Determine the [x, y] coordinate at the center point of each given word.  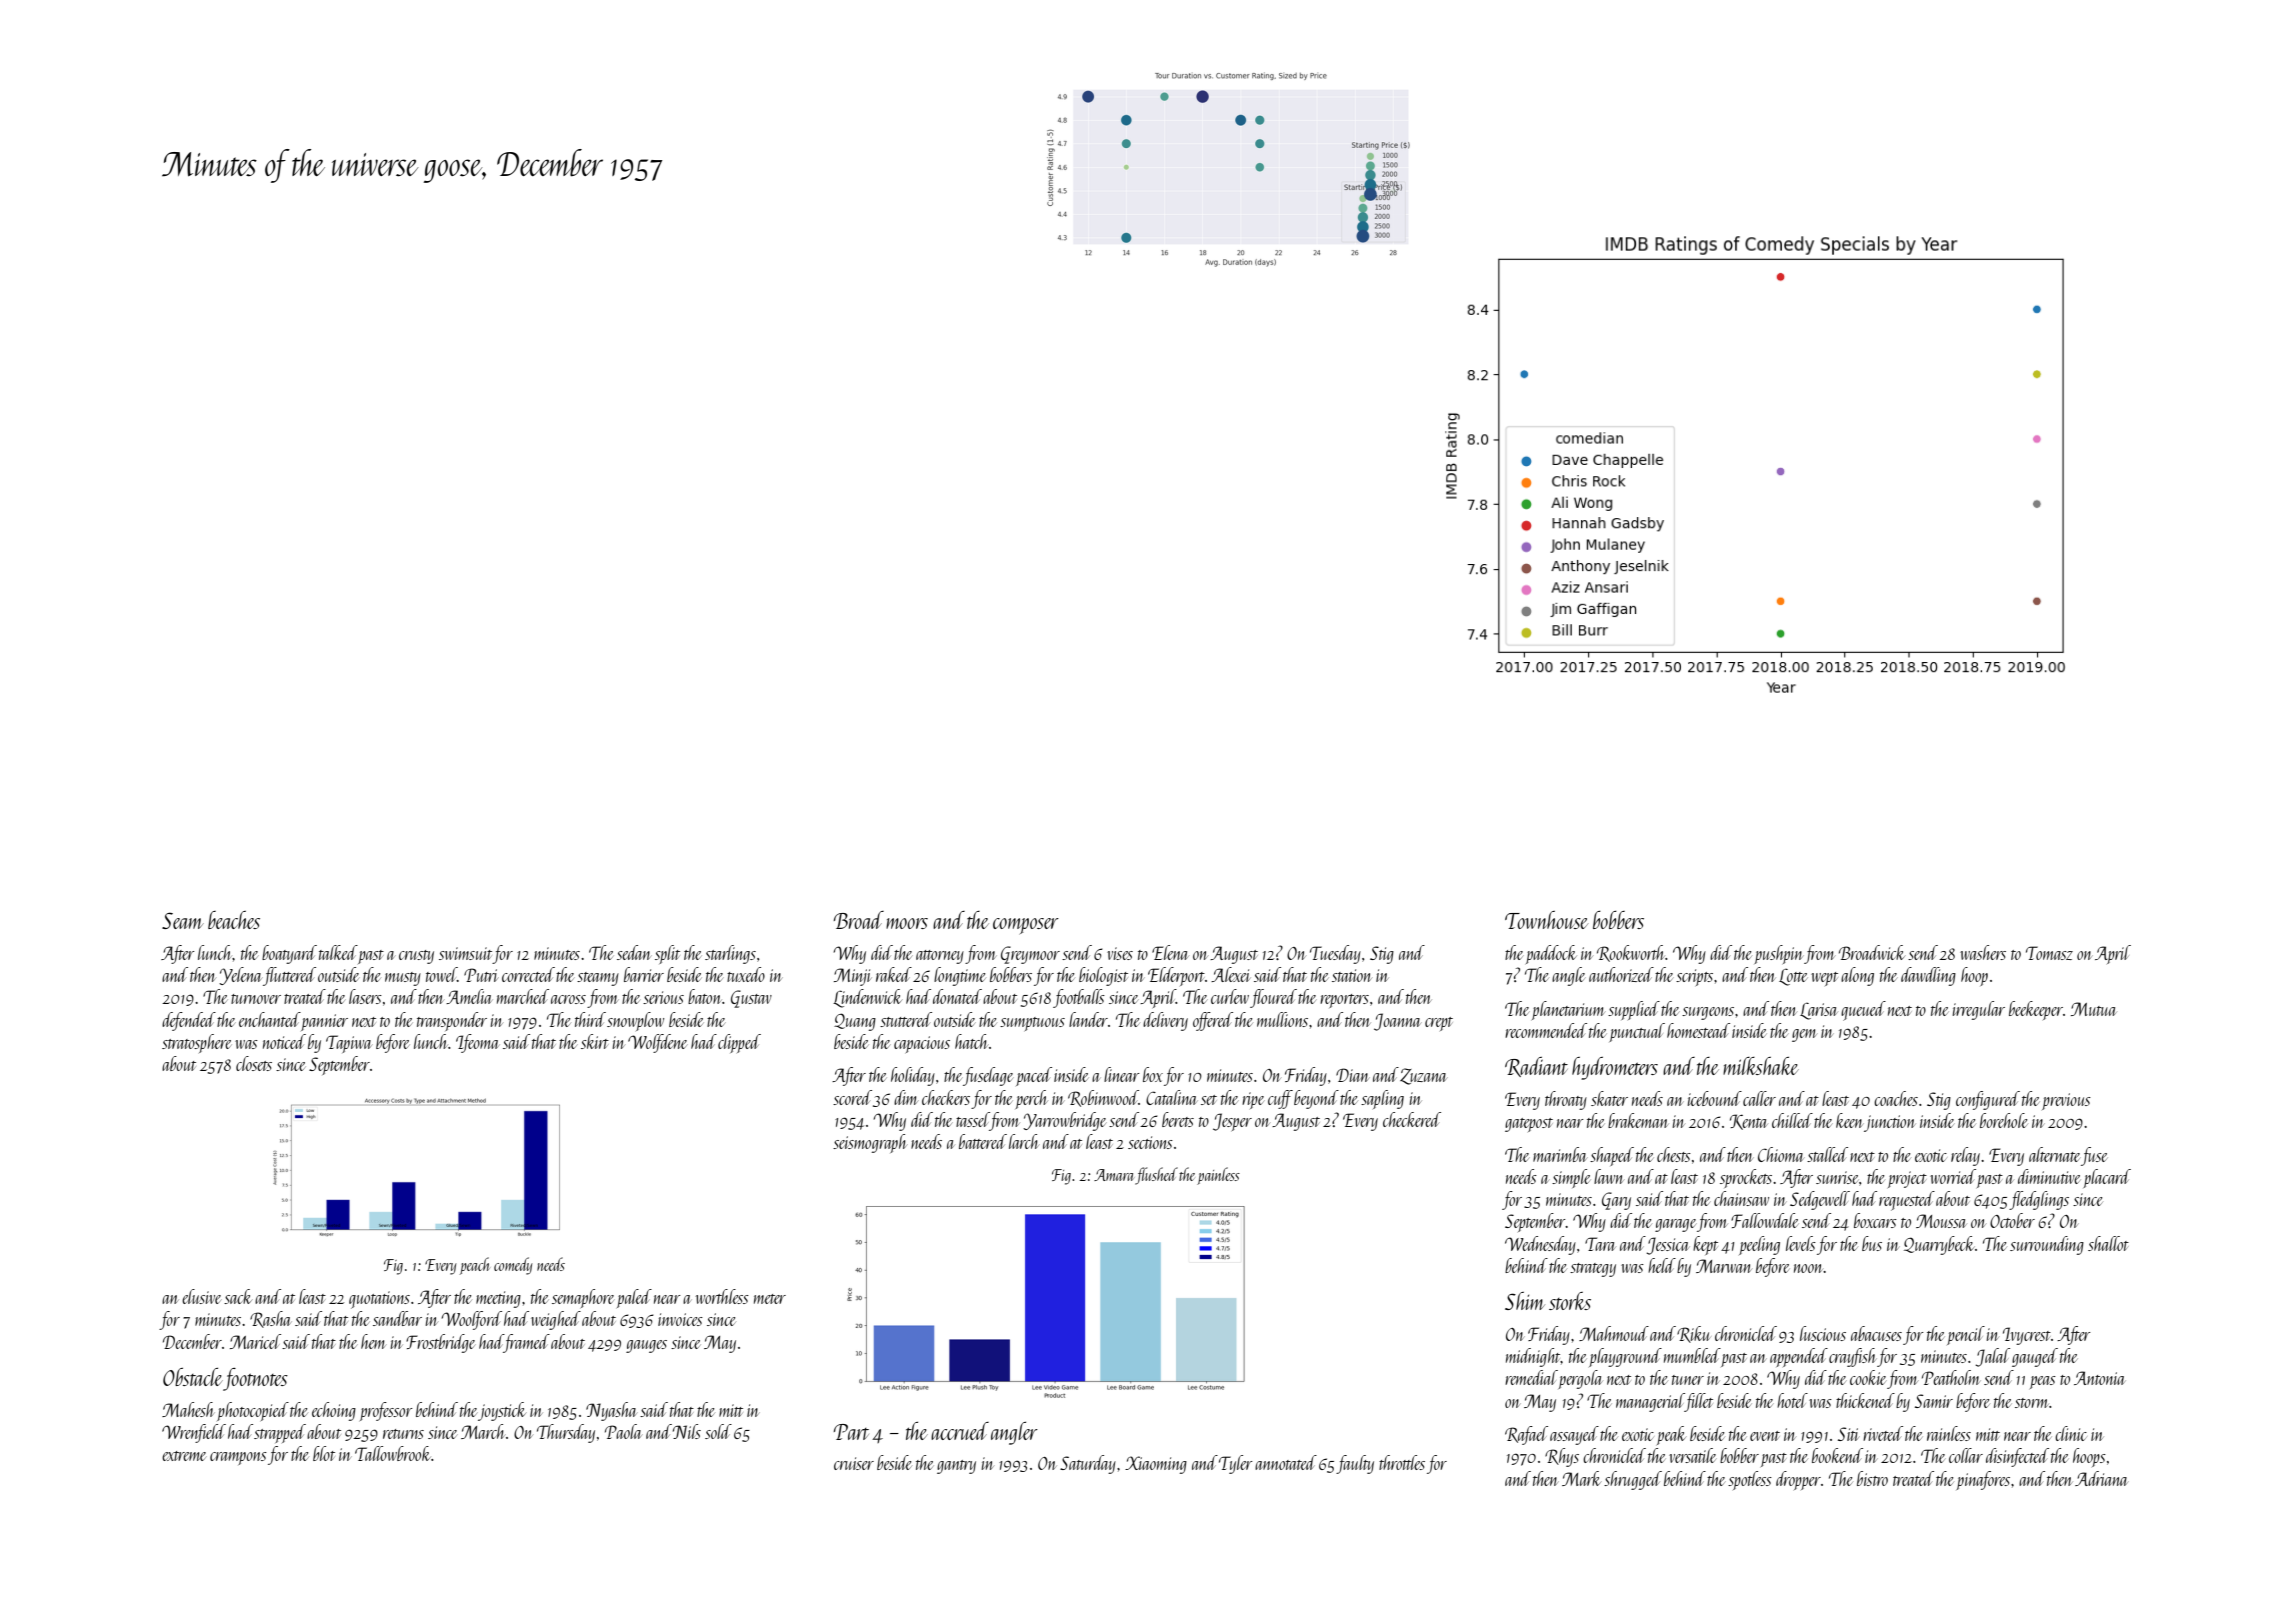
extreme [184, 1456]
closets [254, 1063]
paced [1034, 1076]
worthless [722, 1296]
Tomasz [2049, 953]
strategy [1593, 1270]
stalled [1827, 1154]
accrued [960, 1431]
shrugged [1633, 1480]
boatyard [289, 954]
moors [907, 923]
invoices [680, 1319]
